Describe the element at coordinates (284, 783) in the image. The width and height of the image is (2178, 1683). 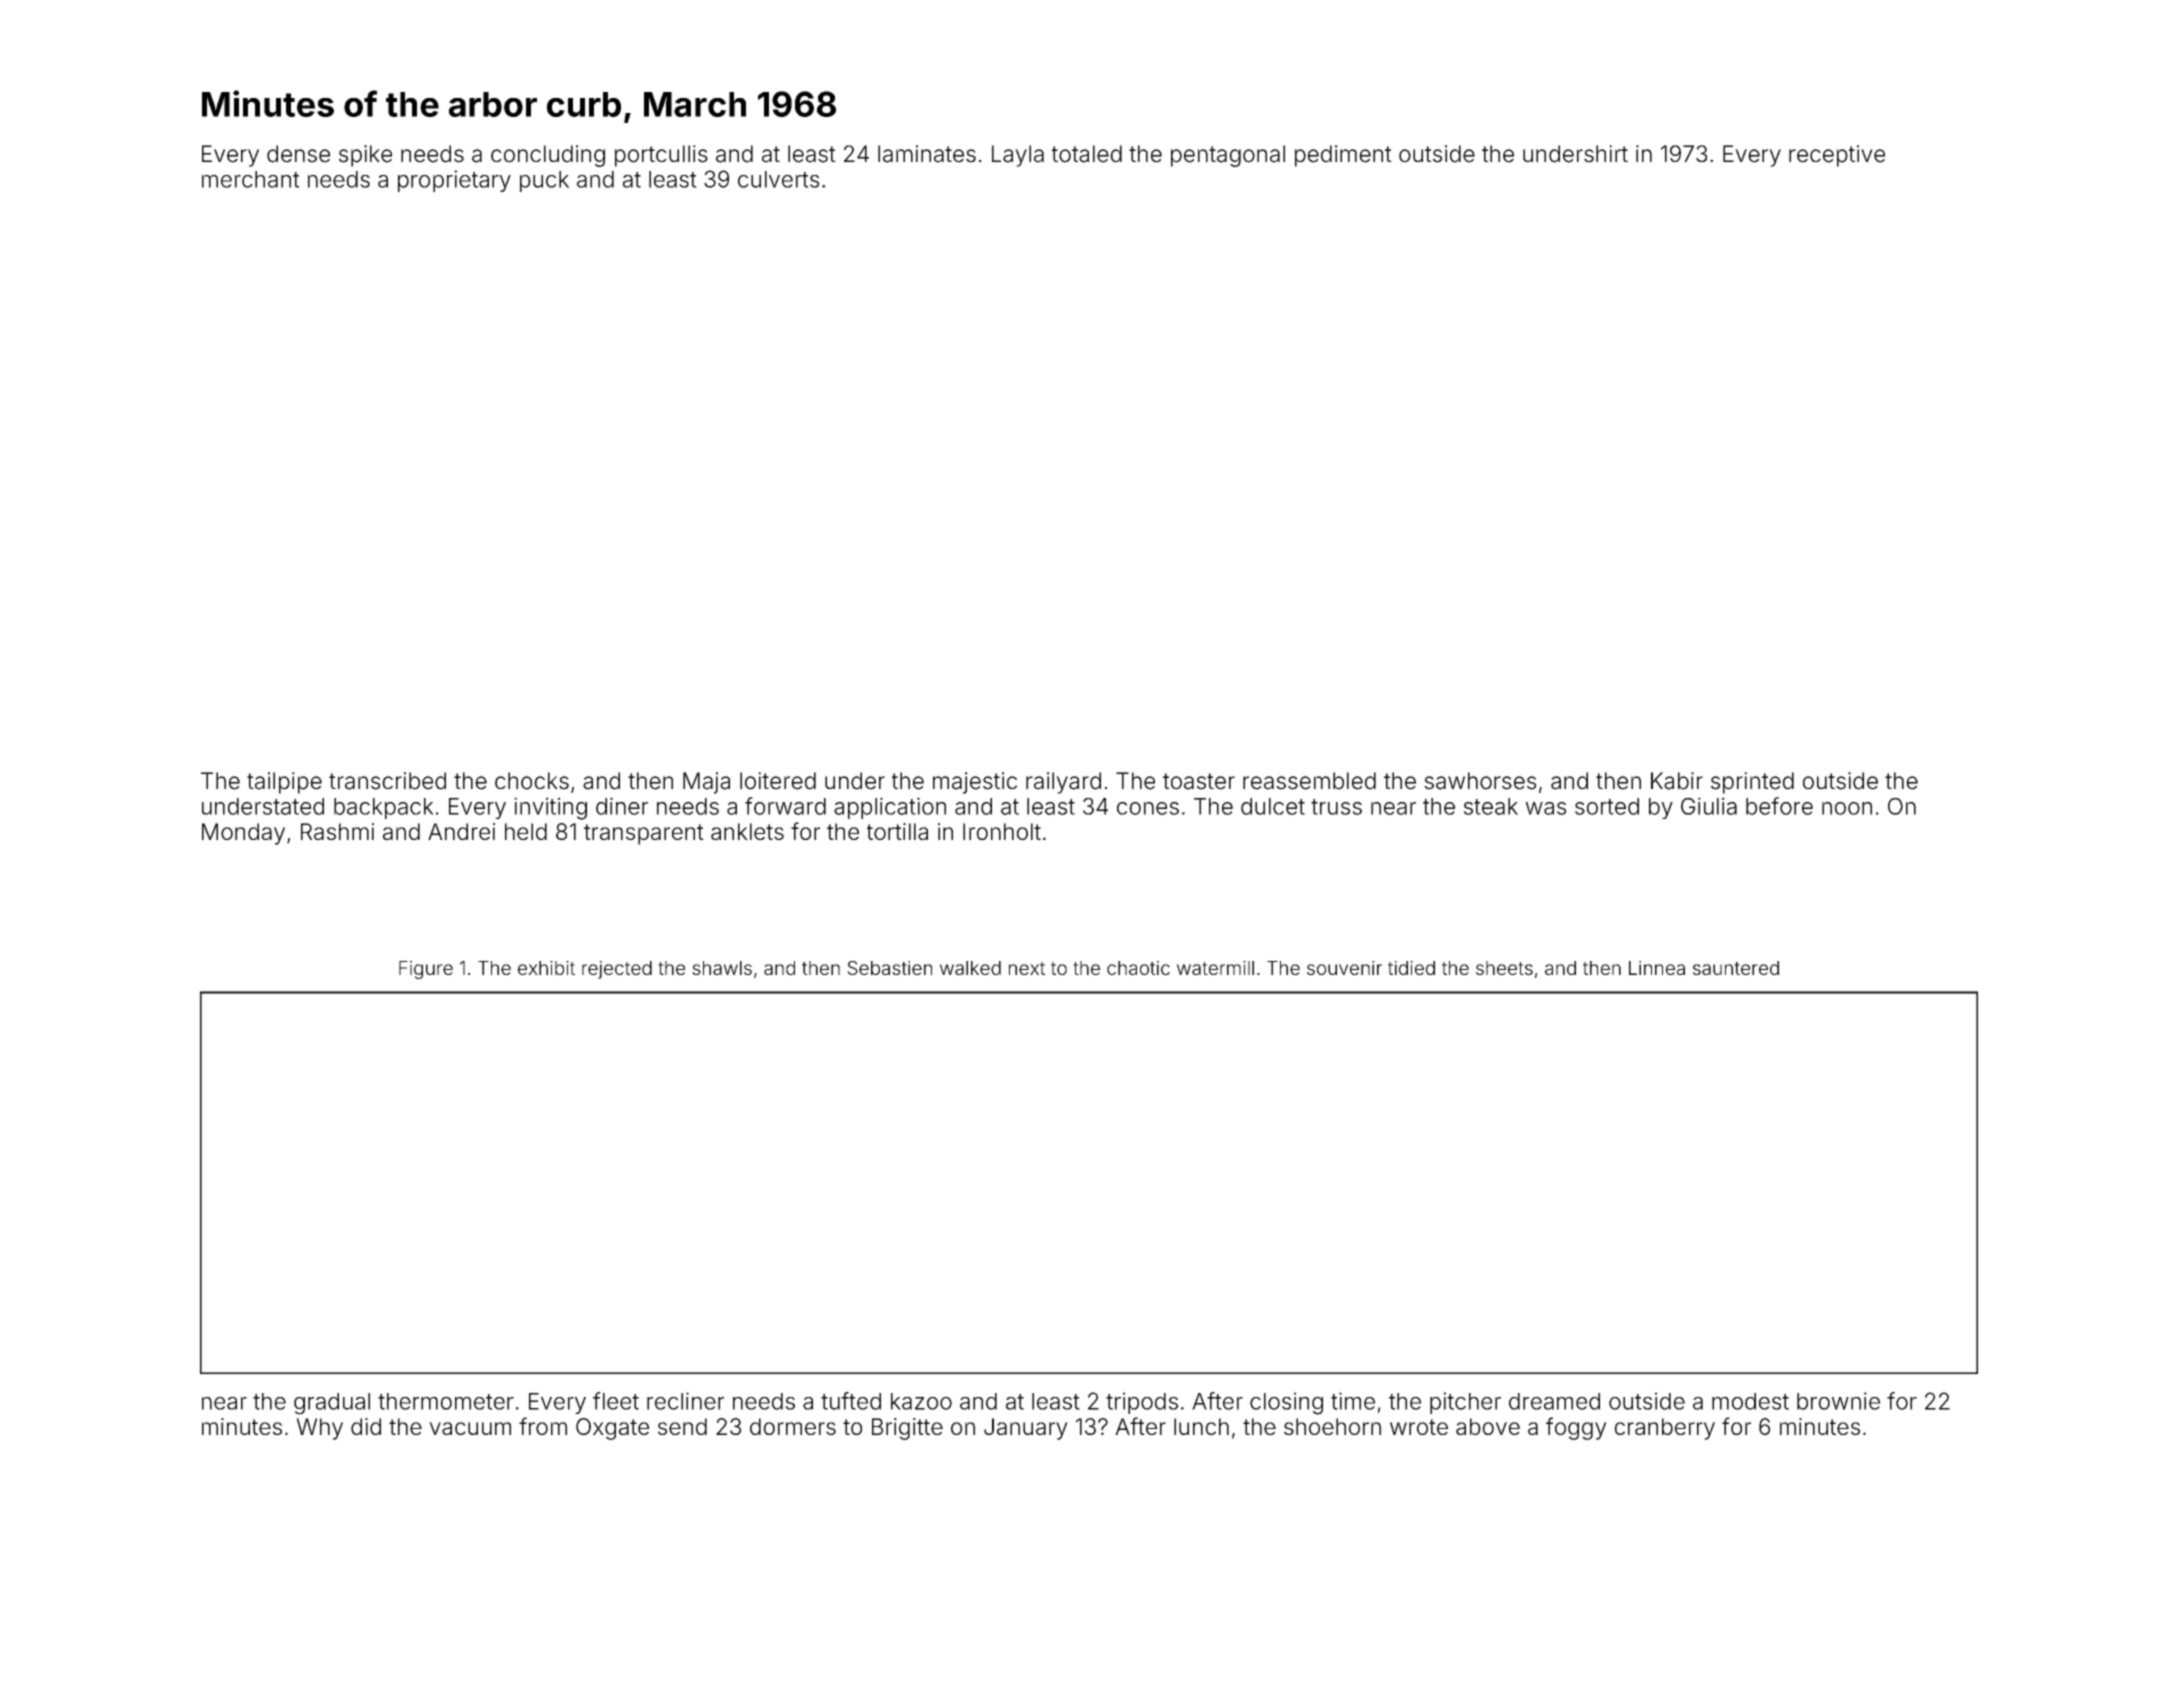
I see `tailpipe` at that location.
